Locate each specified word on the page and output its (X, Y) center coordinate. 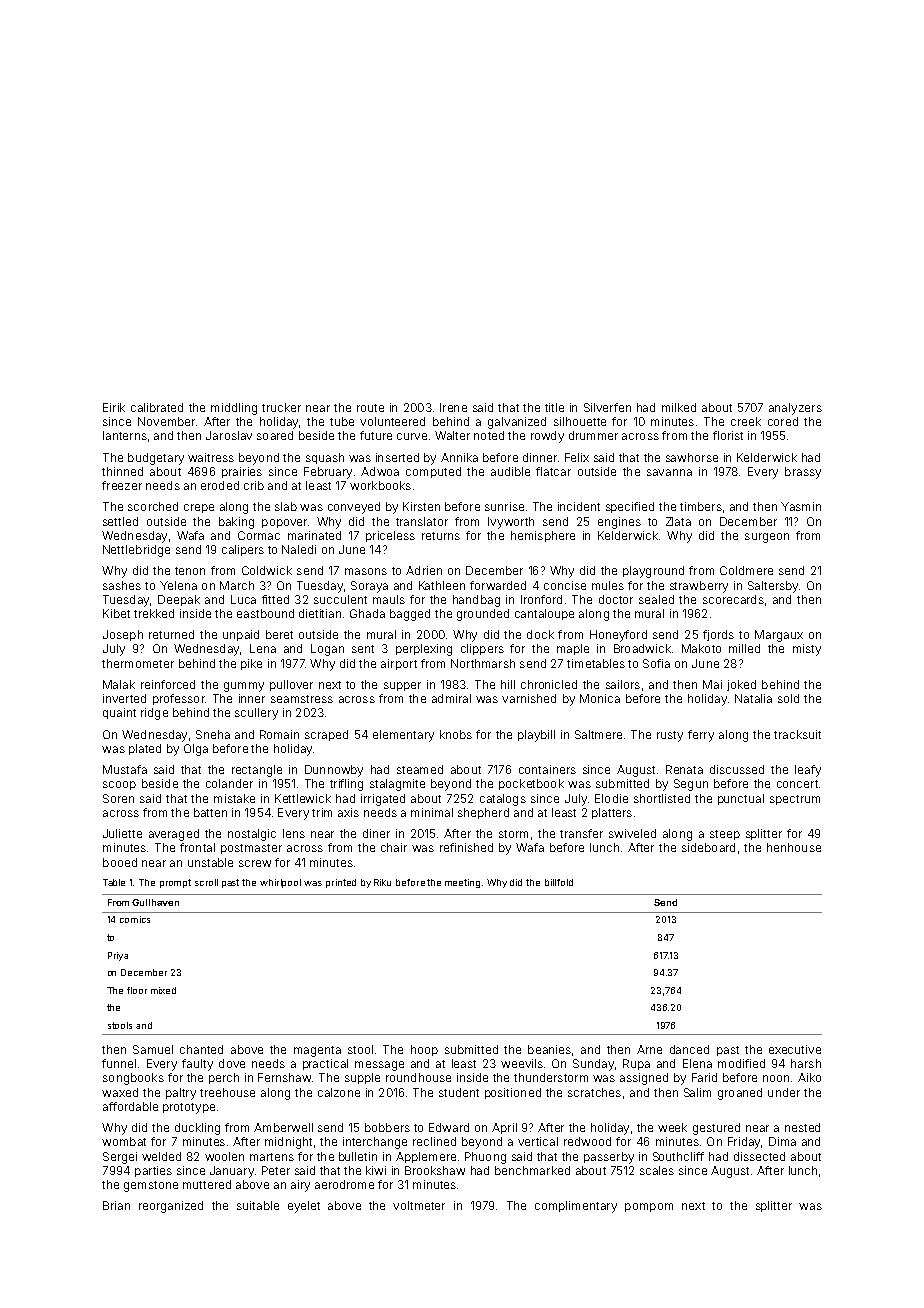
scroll (206, 882)
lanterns (125, 435)
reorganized (171, 1207)
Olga (196, 750)
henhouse (794, 847)
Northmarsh (483, 663)
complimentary (576, 1207)
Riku (382, 882)
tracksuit (797, 734)
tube (342, 421)
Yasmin (801, 506)
